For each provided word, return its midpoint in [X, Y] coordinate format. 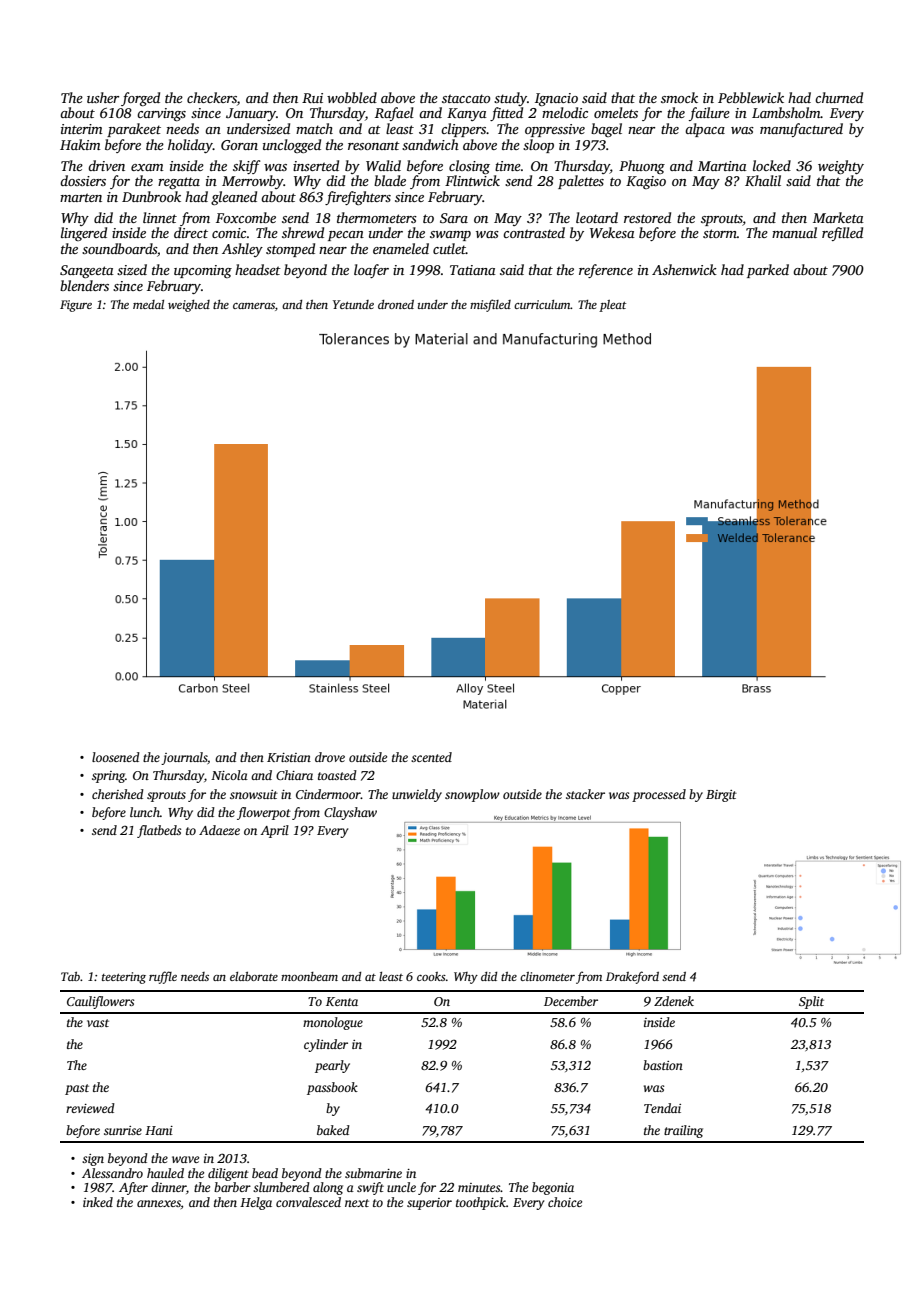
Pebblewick [751, 97]
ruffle [163, 977]
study [510, 99]
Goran [239, 145]
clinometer [547, 976]
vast [98, 1023]
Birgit [721, 796]
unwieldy [417, 795]
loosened [116, 757]
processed [659, 795]
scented [431, 757]
